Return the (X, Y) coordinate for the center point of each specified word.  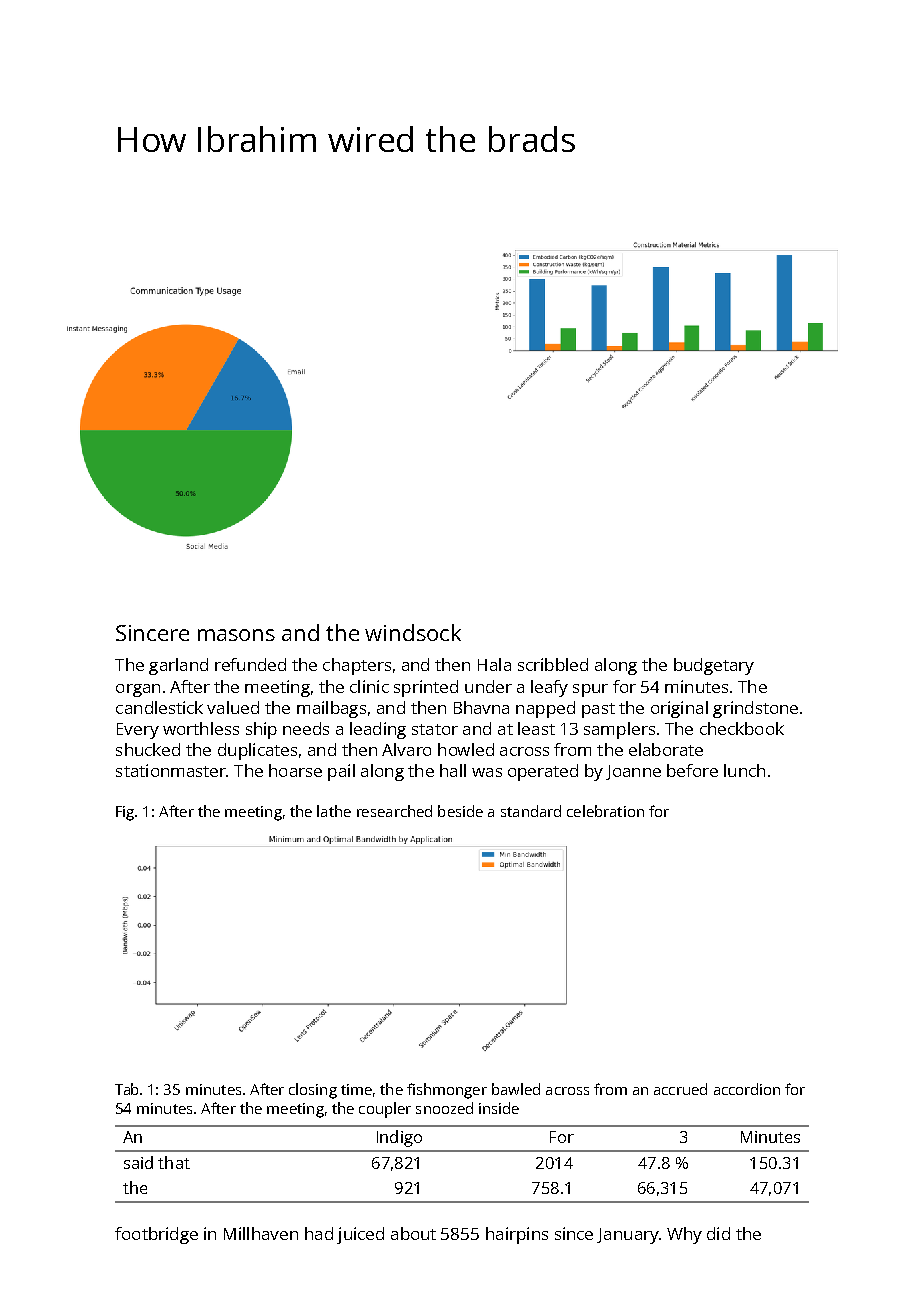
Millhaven (261, 1233)
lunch (744, 770)
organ (138, 690)
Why (684, 1235)
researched (394, 811)
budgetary (714, 666)
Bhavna (481, 707)
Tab (126, 1089)
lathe (334, 811)
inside (499, 1108)
